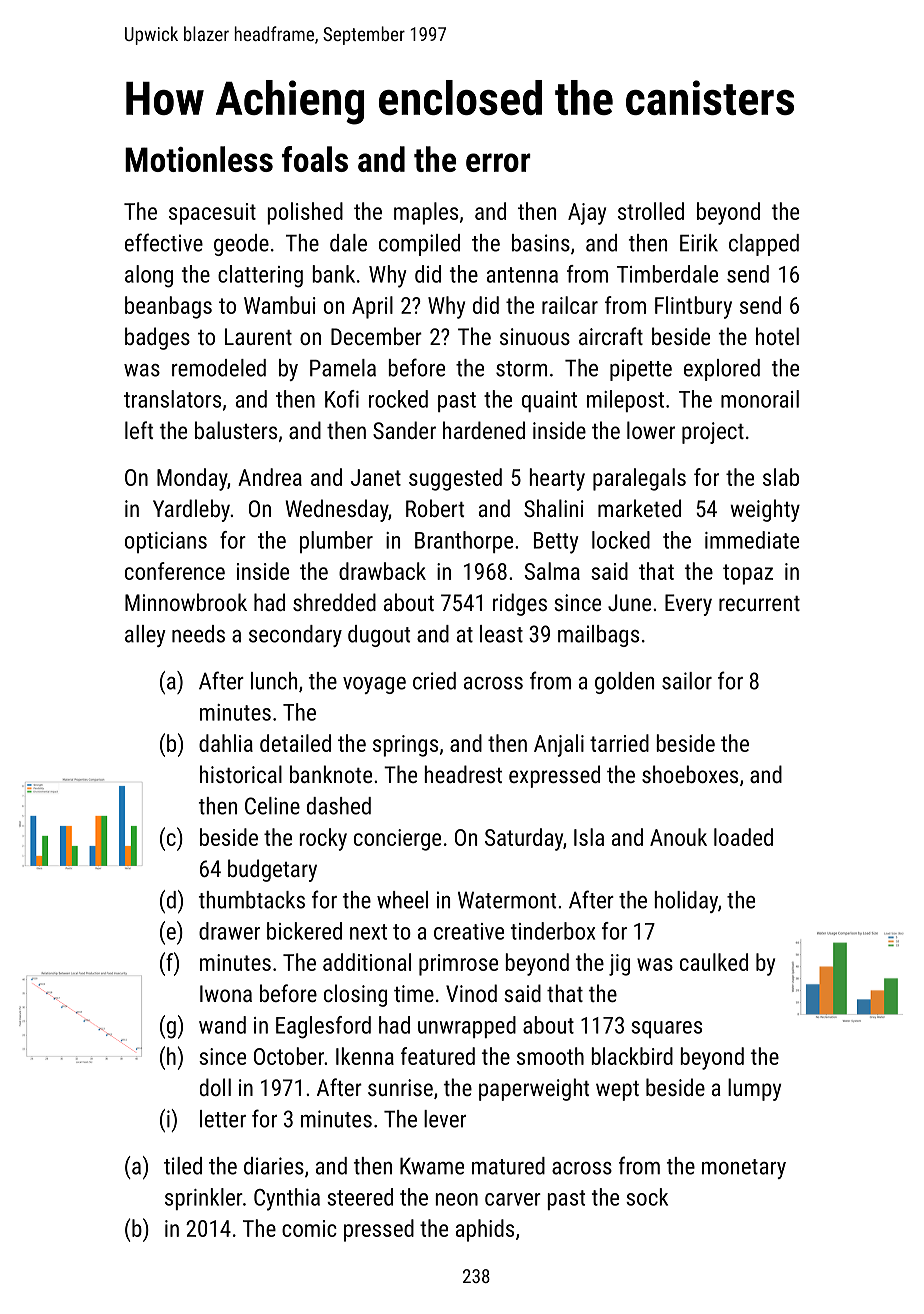 The image size is (924, 1314). I want to click on Motionless, so click(199, 159).
